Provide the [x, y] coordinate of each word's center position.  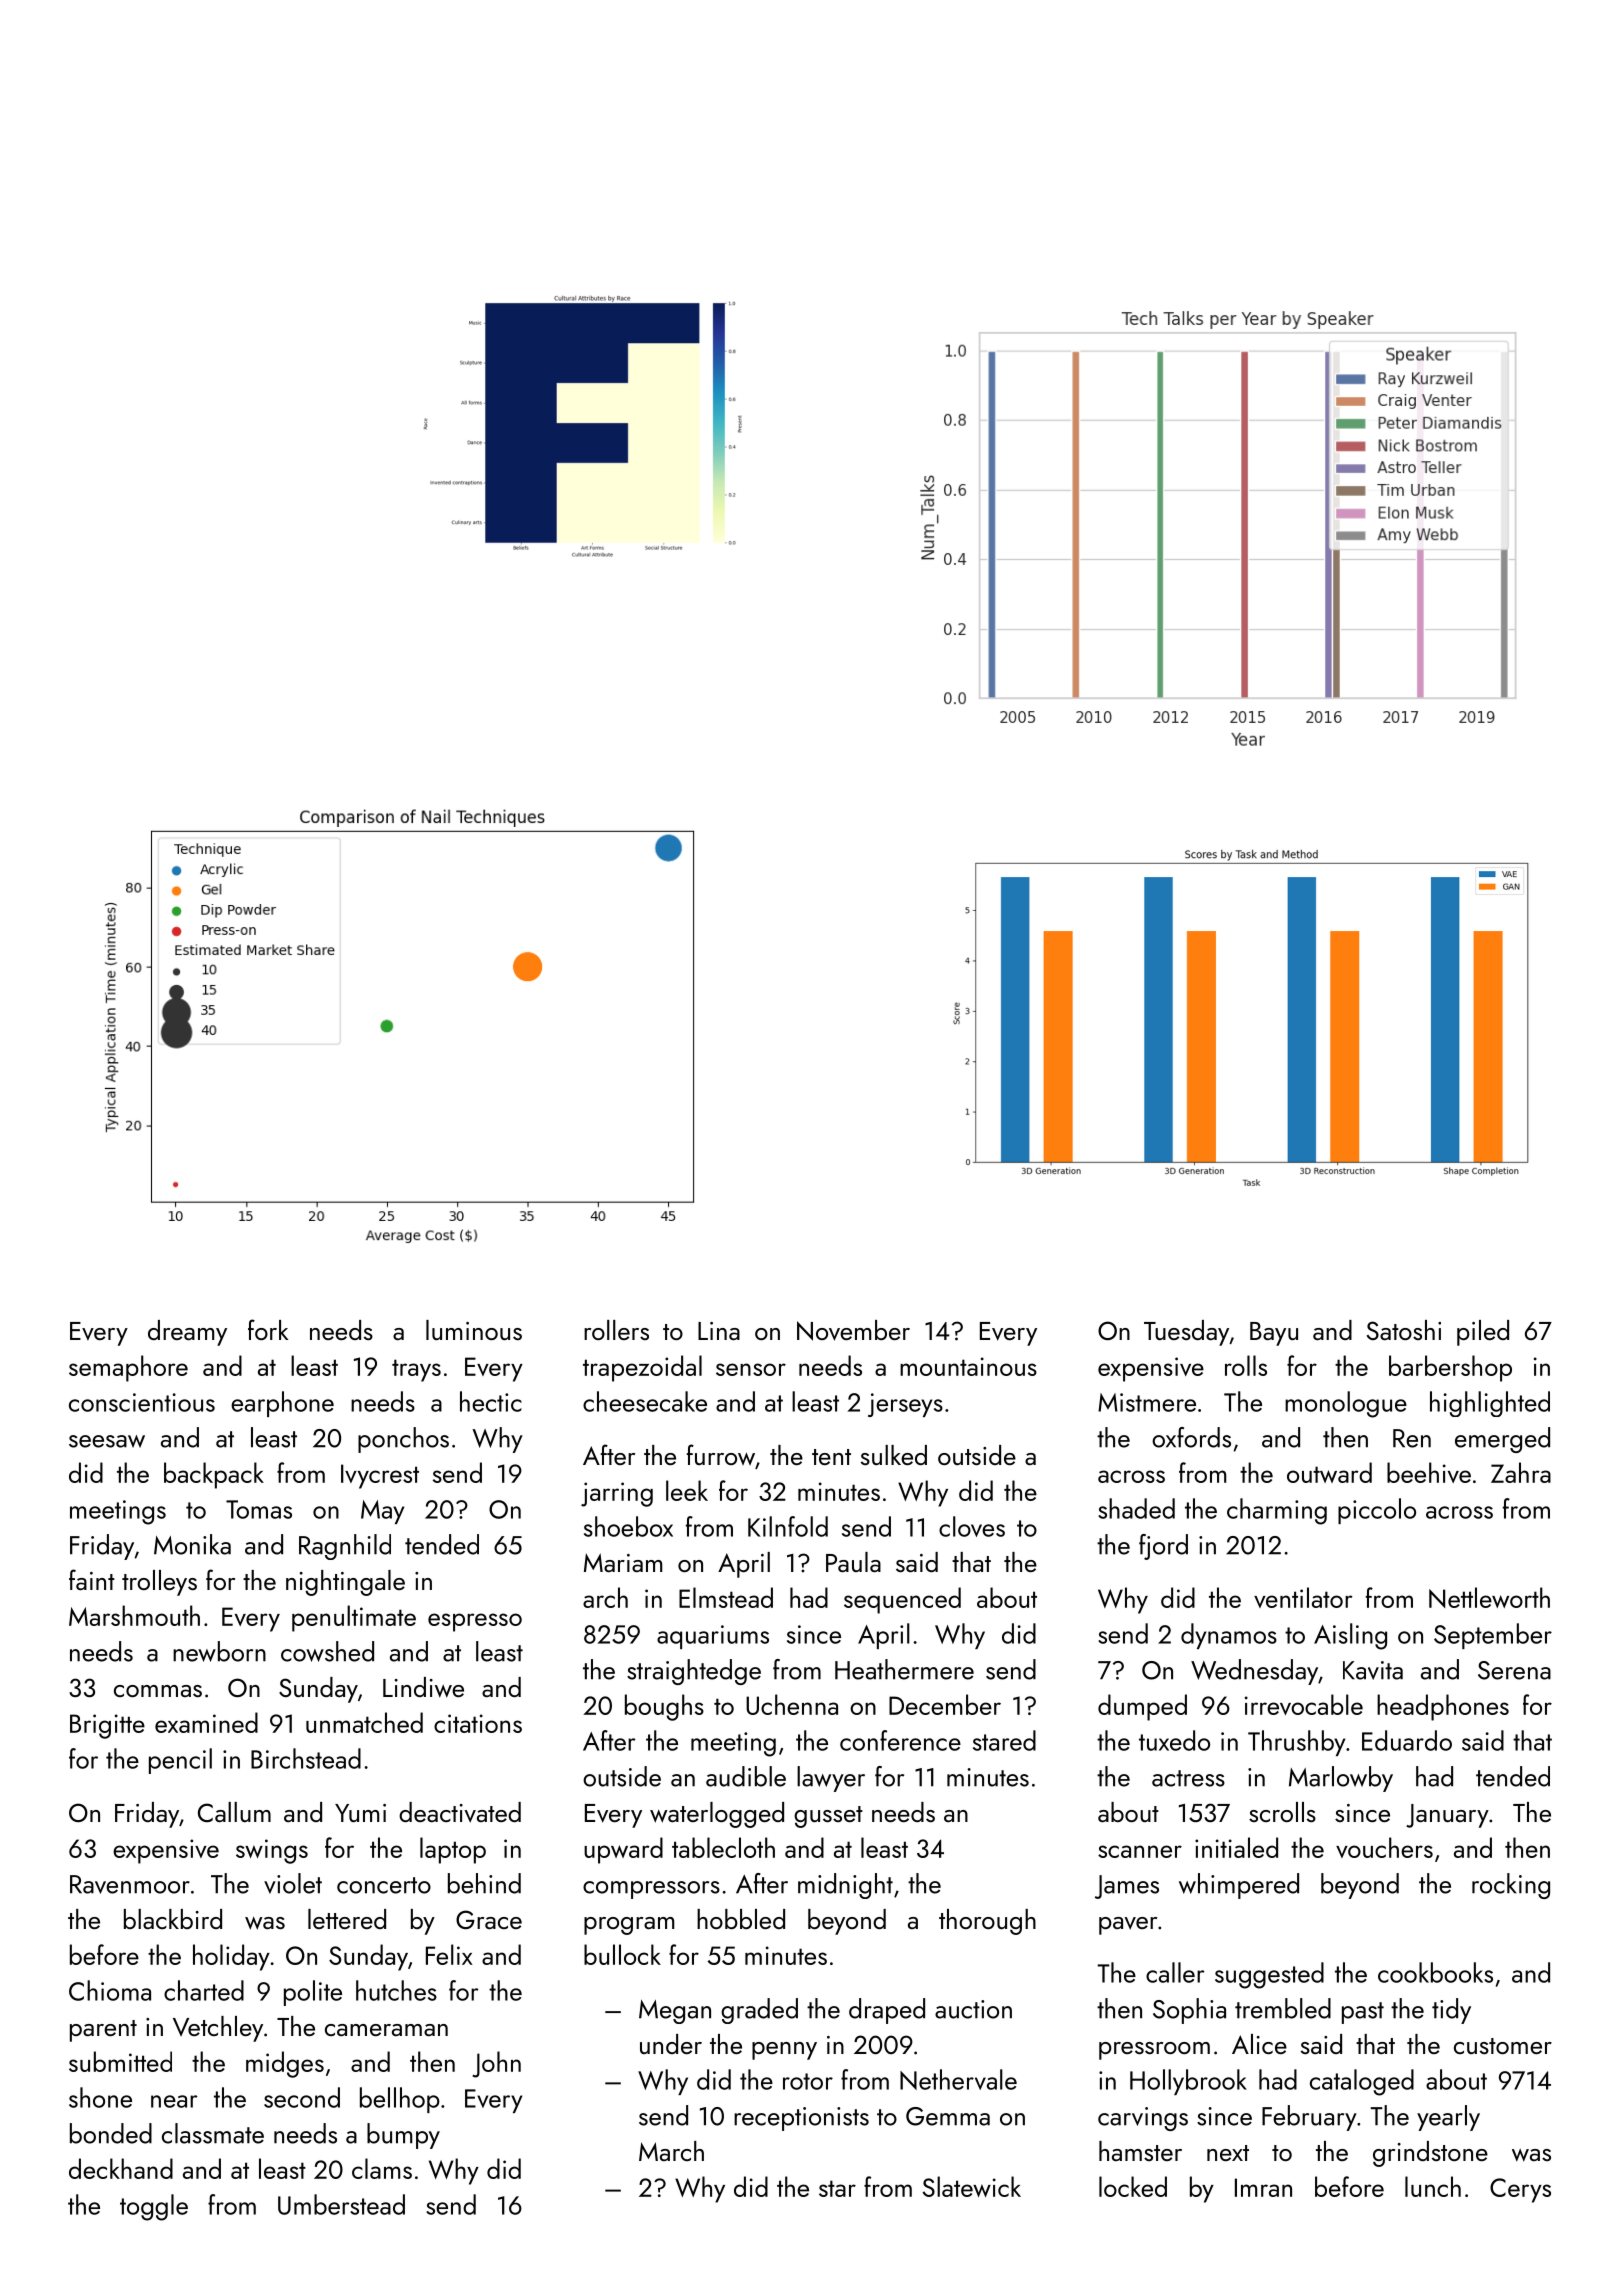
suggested [1269, 1975]
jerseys [905, 1405]
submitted [120, 2061]
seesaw [107, 1441]
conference [900, 1740]
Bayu [1274, 1334]
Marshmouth [134, 1615]
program [629, 1926]
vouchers [1384, 1847]
